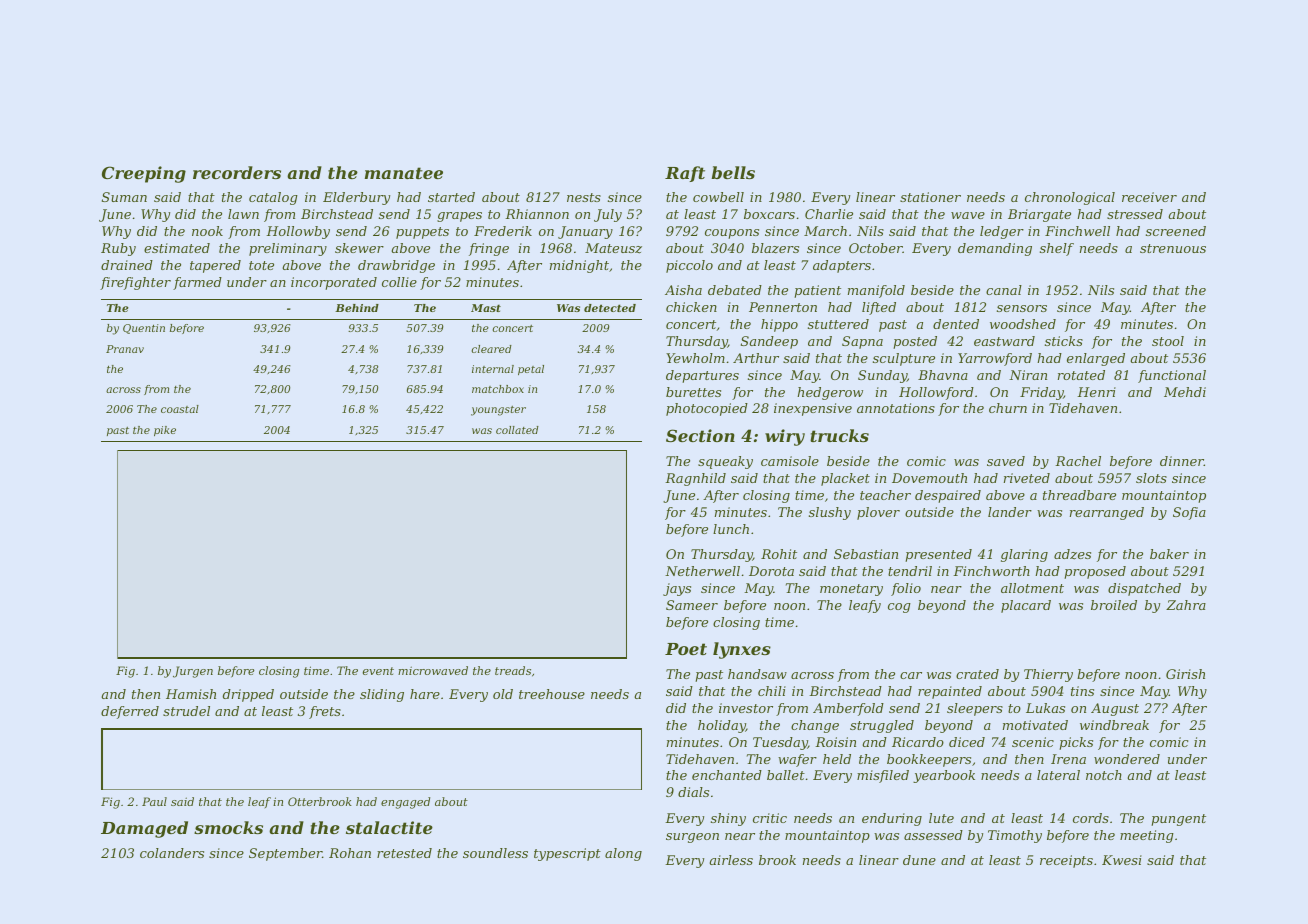 Image resolution: width=1308 pixels, height=924 pixels. Describe the element at coordinates (1006, 461) in the page. I see `saved` at that location.
